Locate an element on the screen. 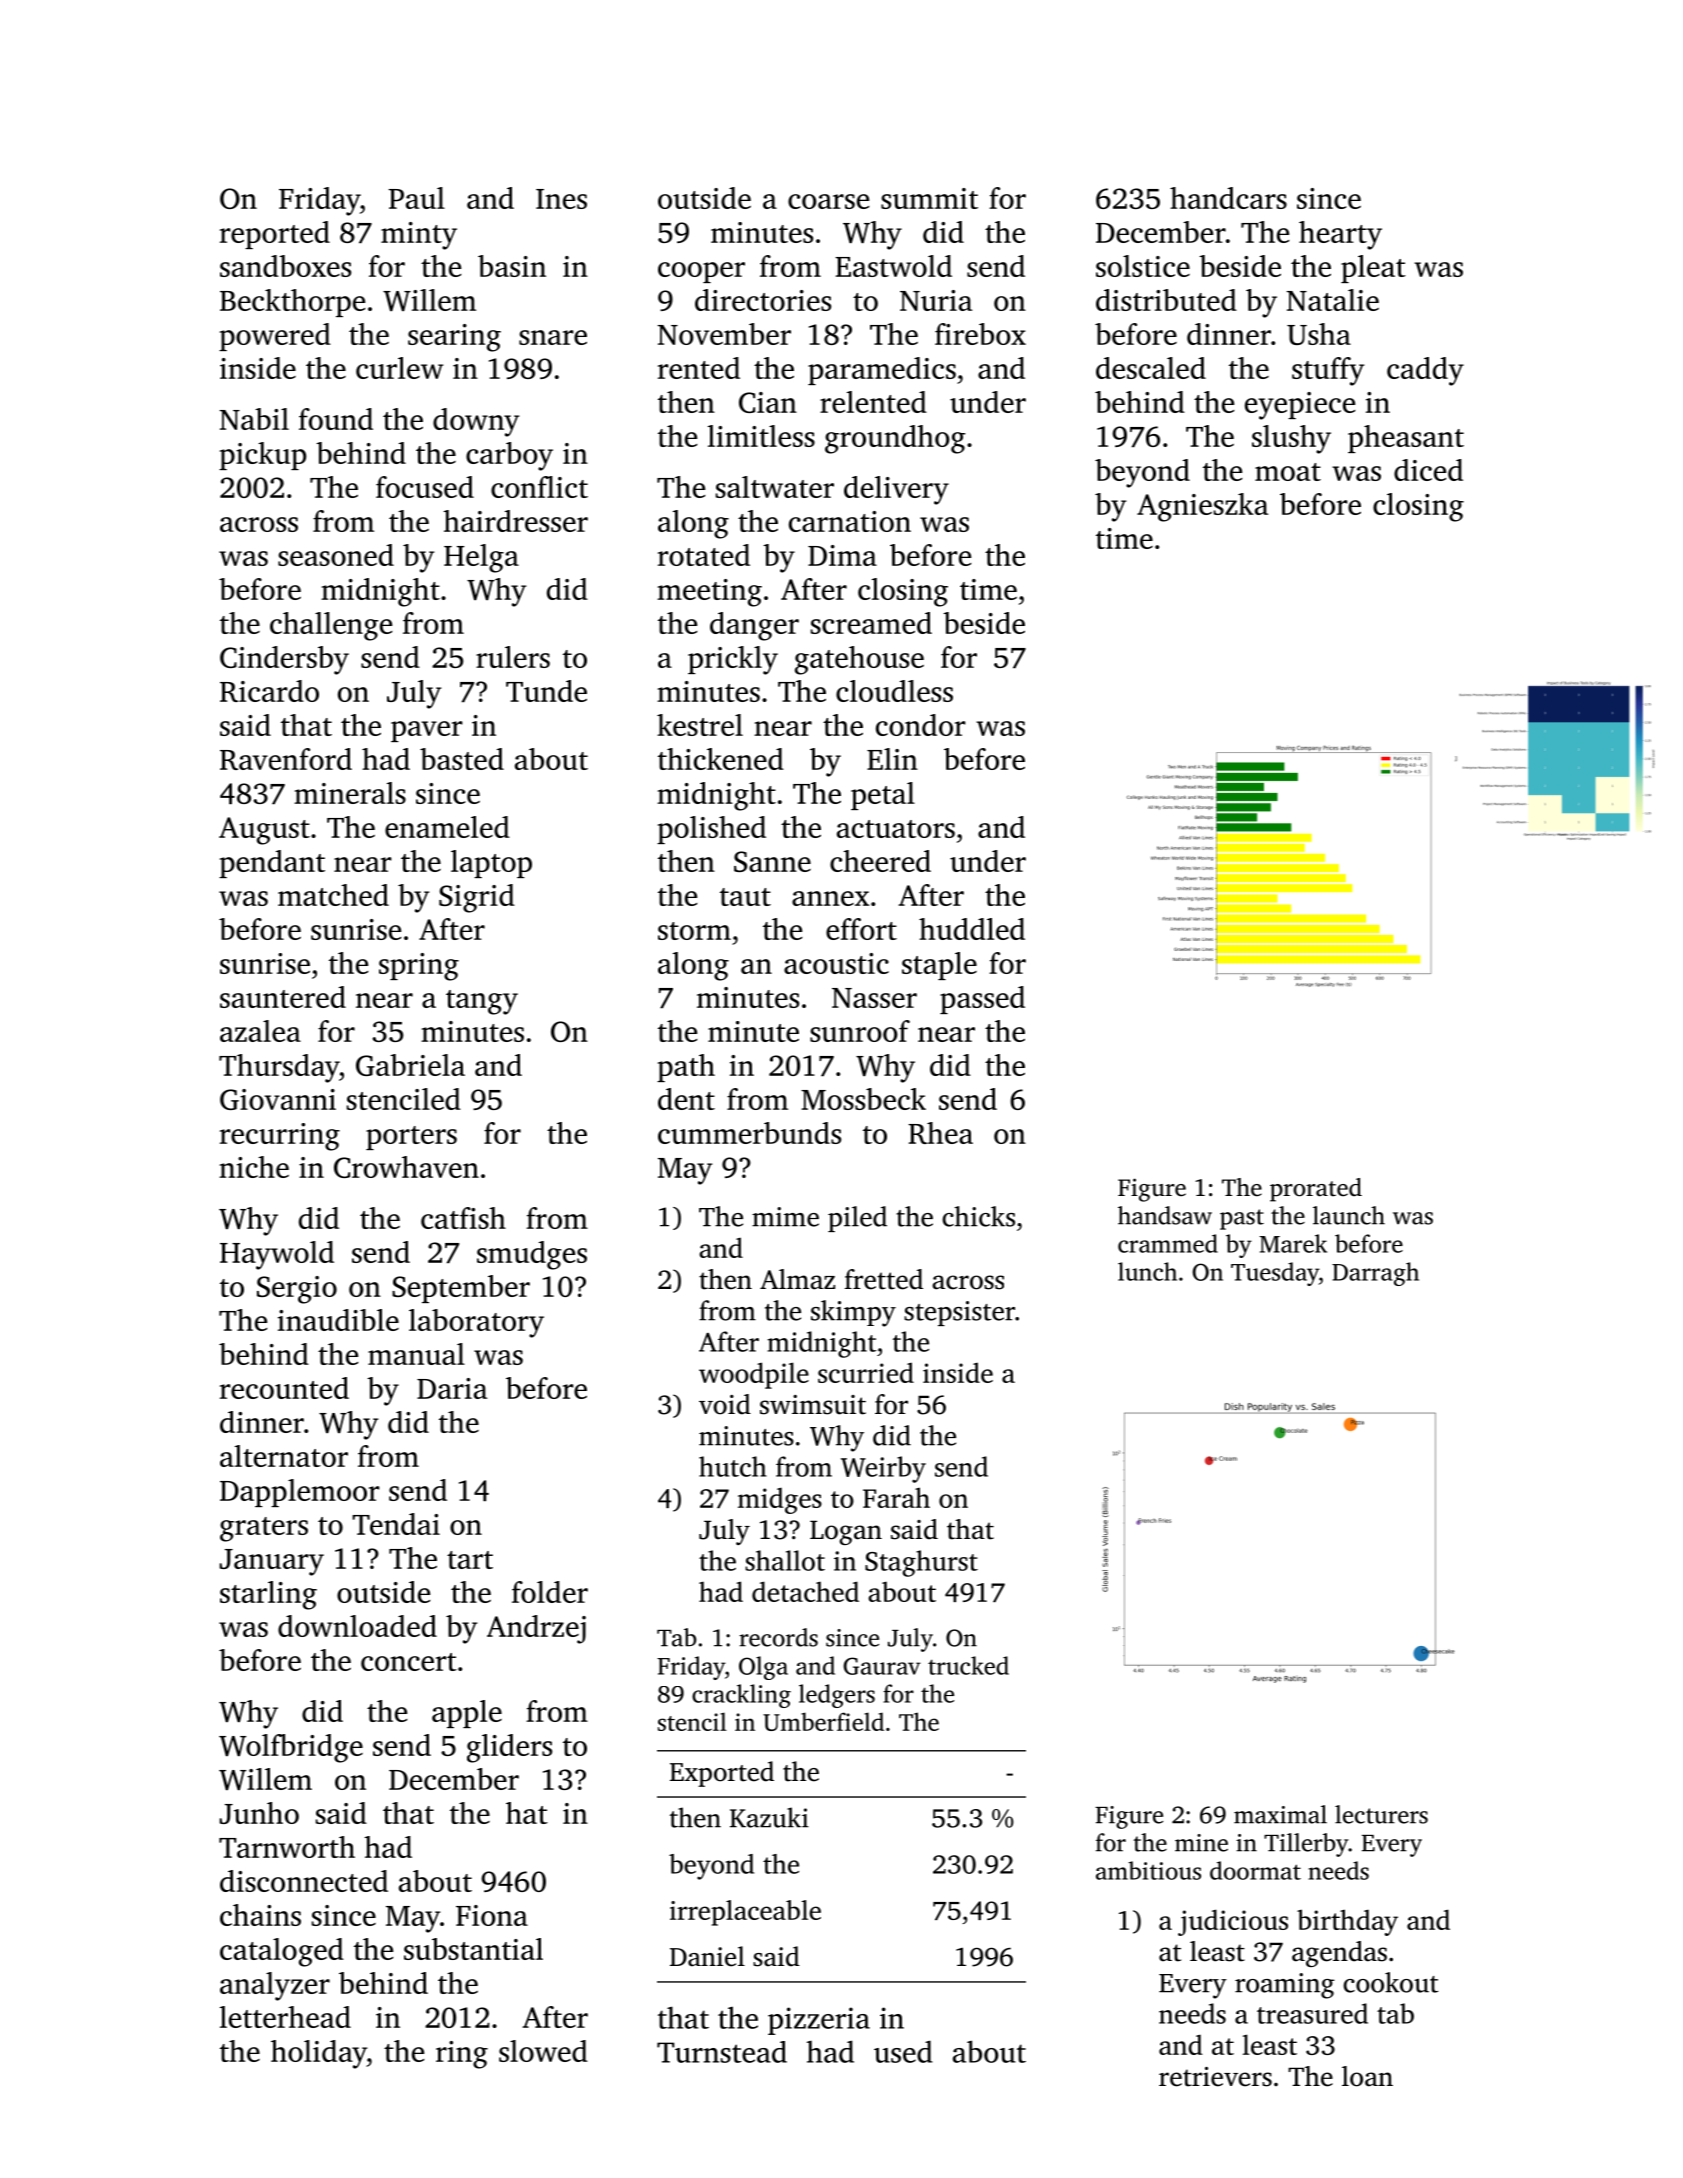  launch is located at coordinates (1349, 1215).
